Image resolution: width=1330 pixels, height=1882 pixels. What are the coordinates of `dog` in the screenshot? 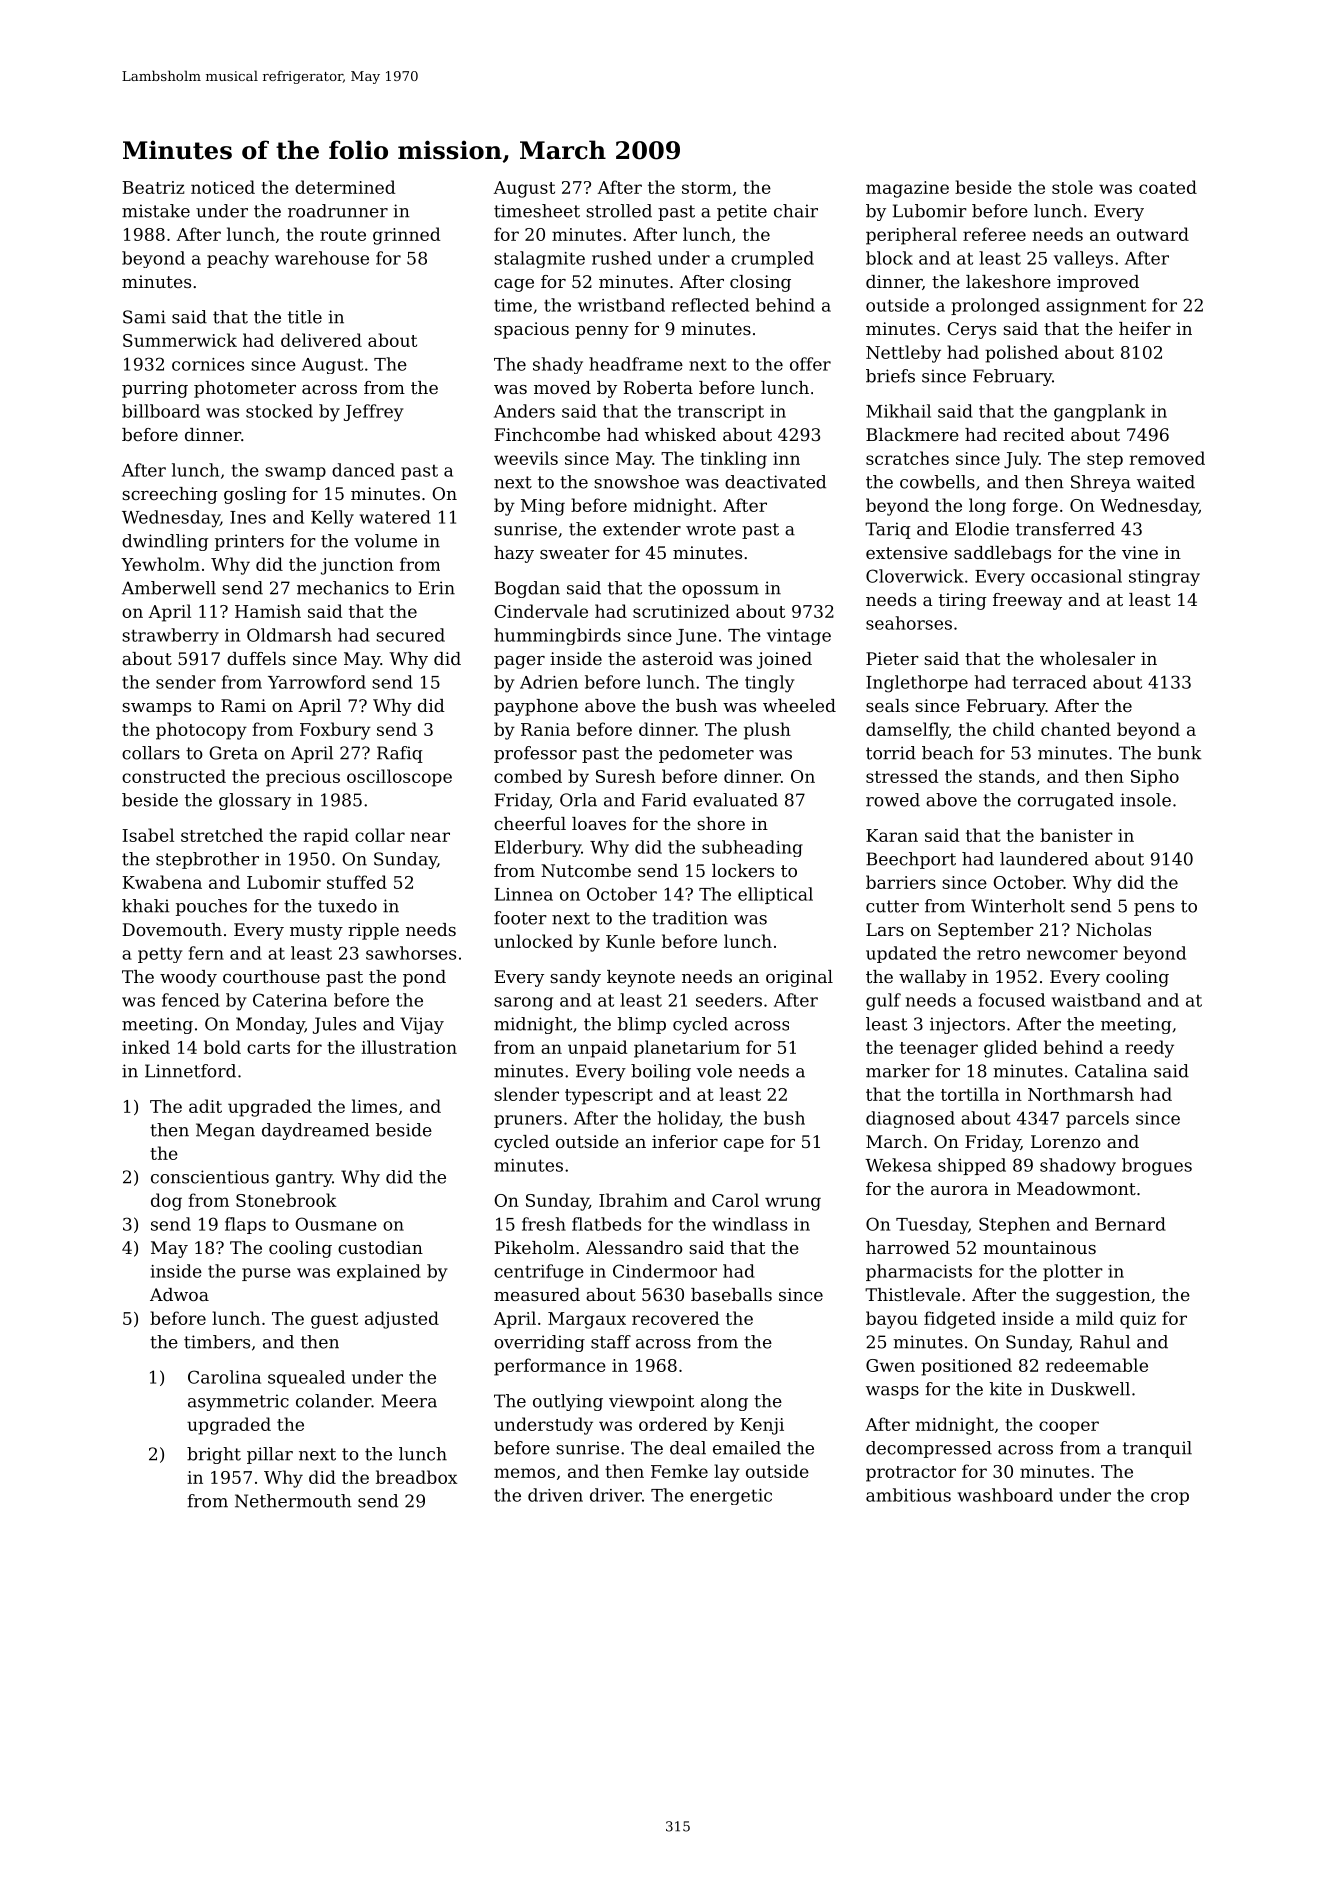 It's located at (166, 1202).
